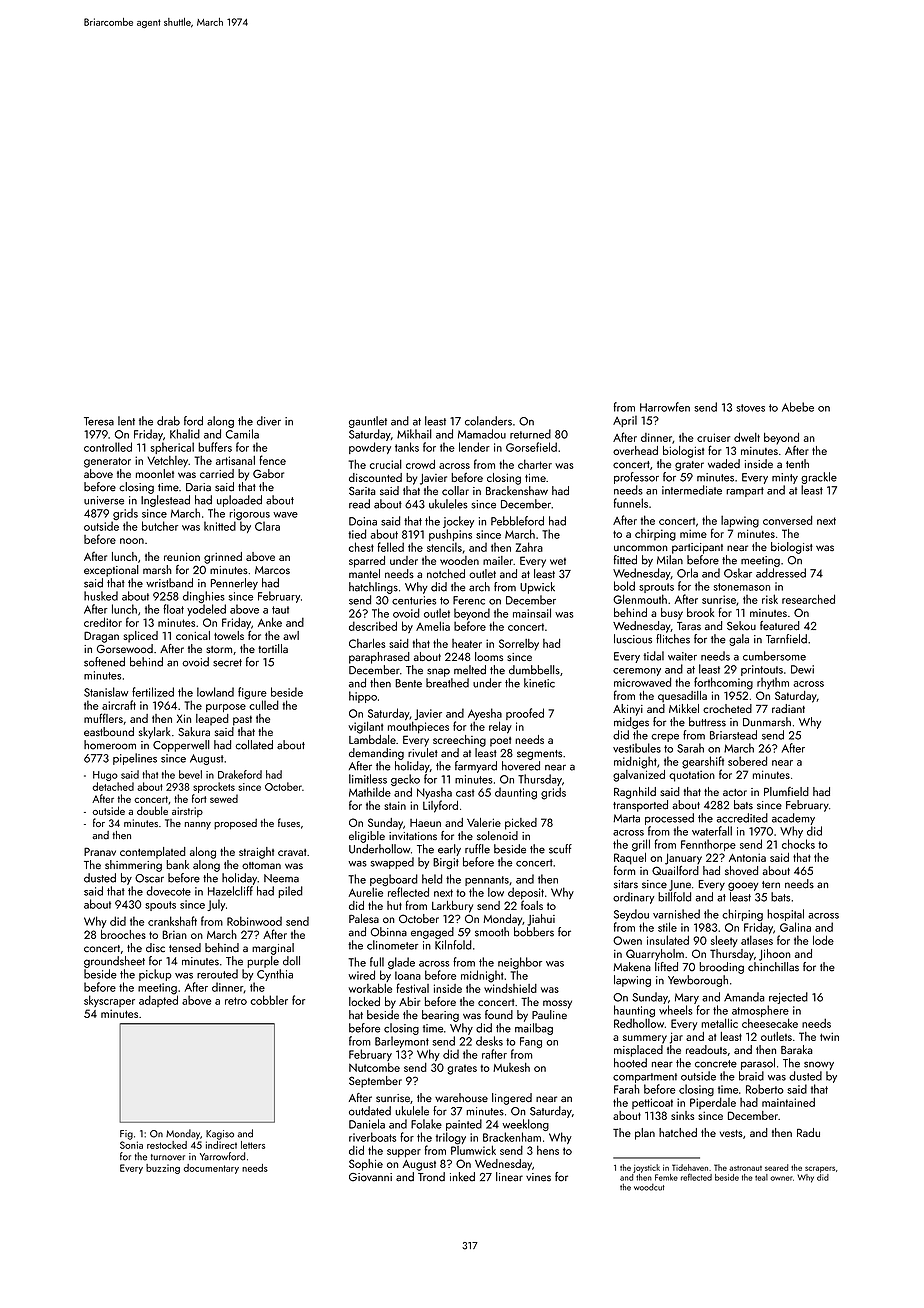  What do you see at coordinates (254, 745) in the screenshot?
I see `collated` at bounding box center [254, 745].
